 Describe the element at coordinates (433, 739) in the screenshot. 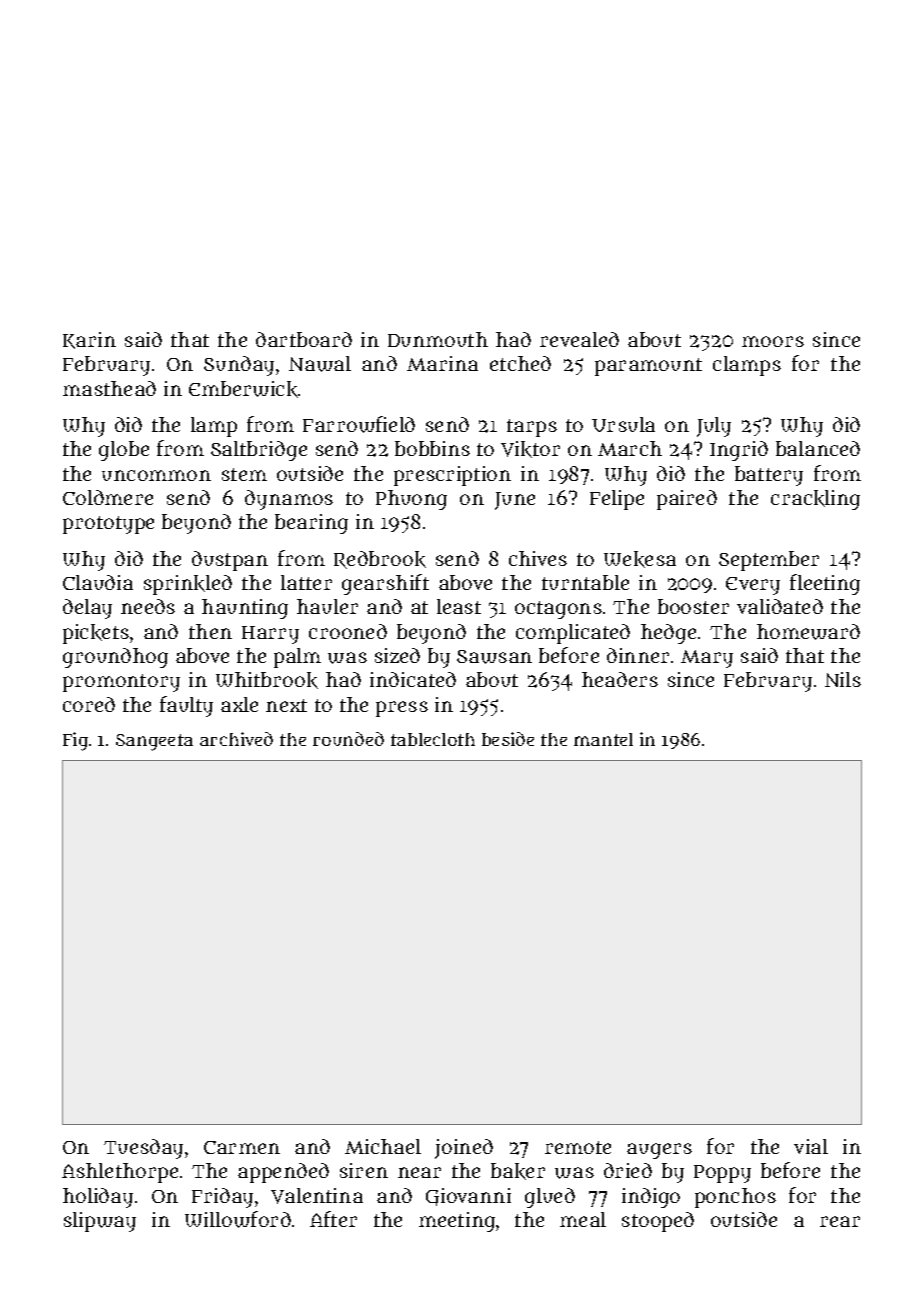

I see `tablecloth` at that location.
